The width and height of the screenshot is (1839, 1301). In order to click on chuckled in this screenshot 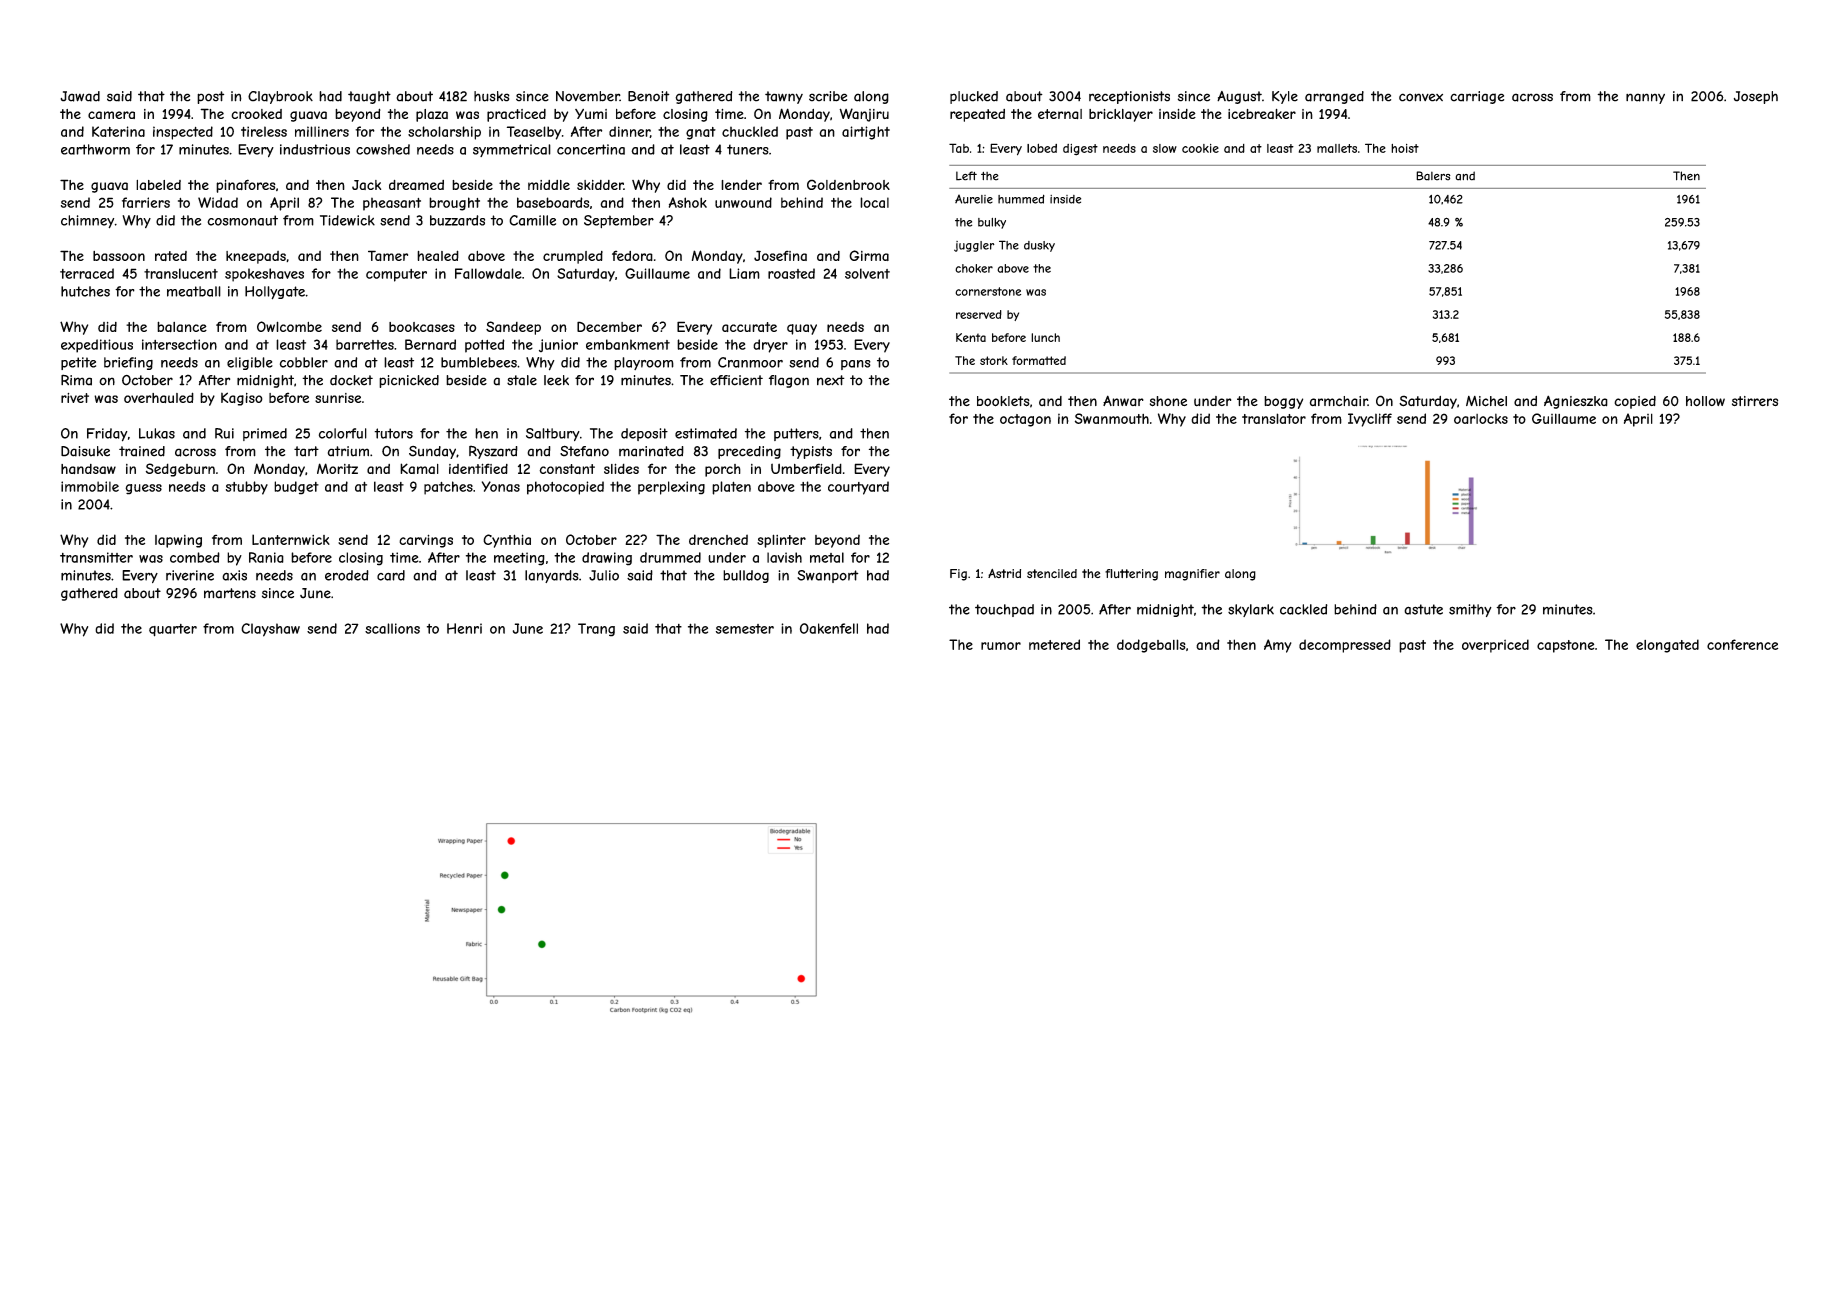, I will do `click(750, 131)`.
